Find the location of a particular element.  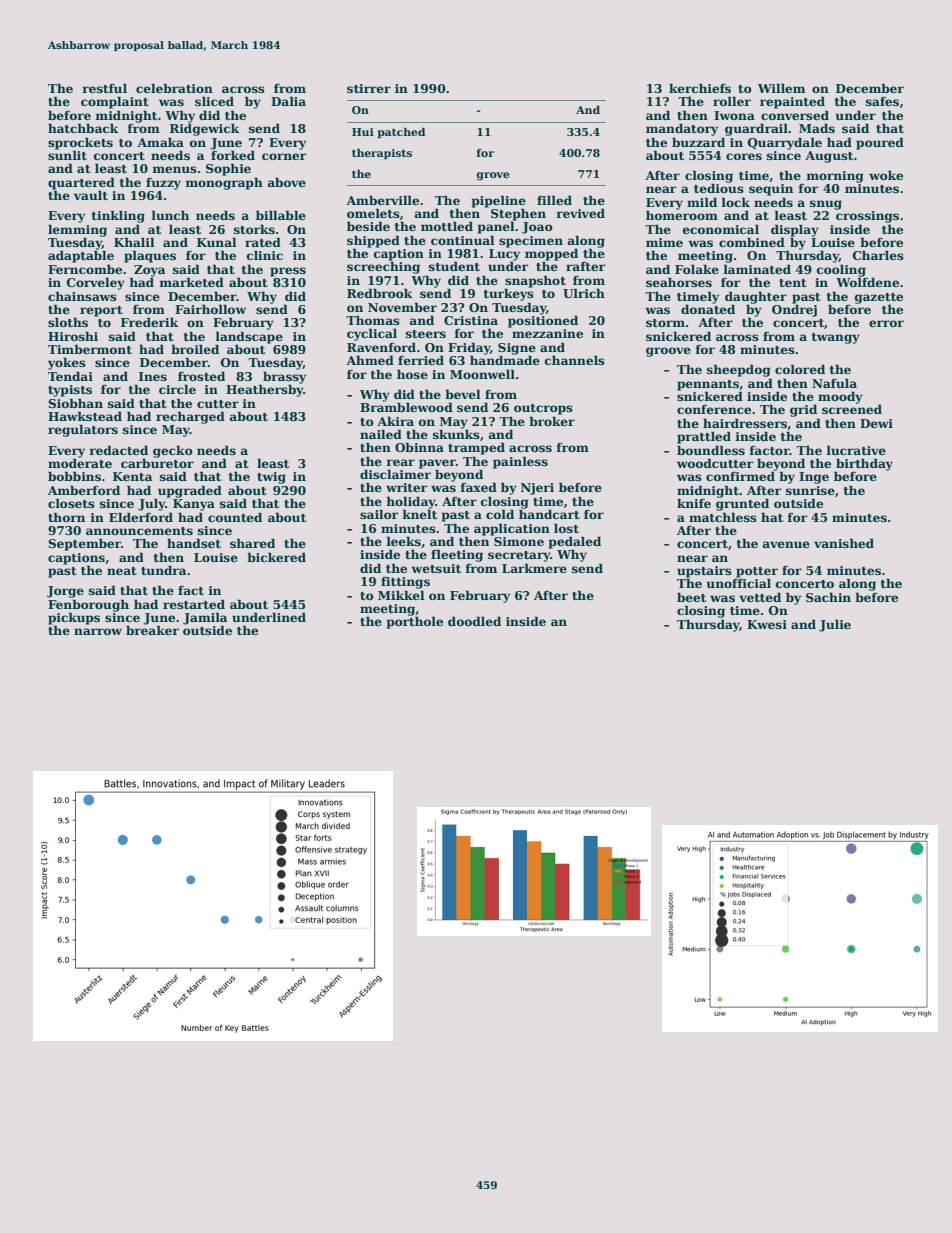

Moonwell is located at coordinates (482, 374).
